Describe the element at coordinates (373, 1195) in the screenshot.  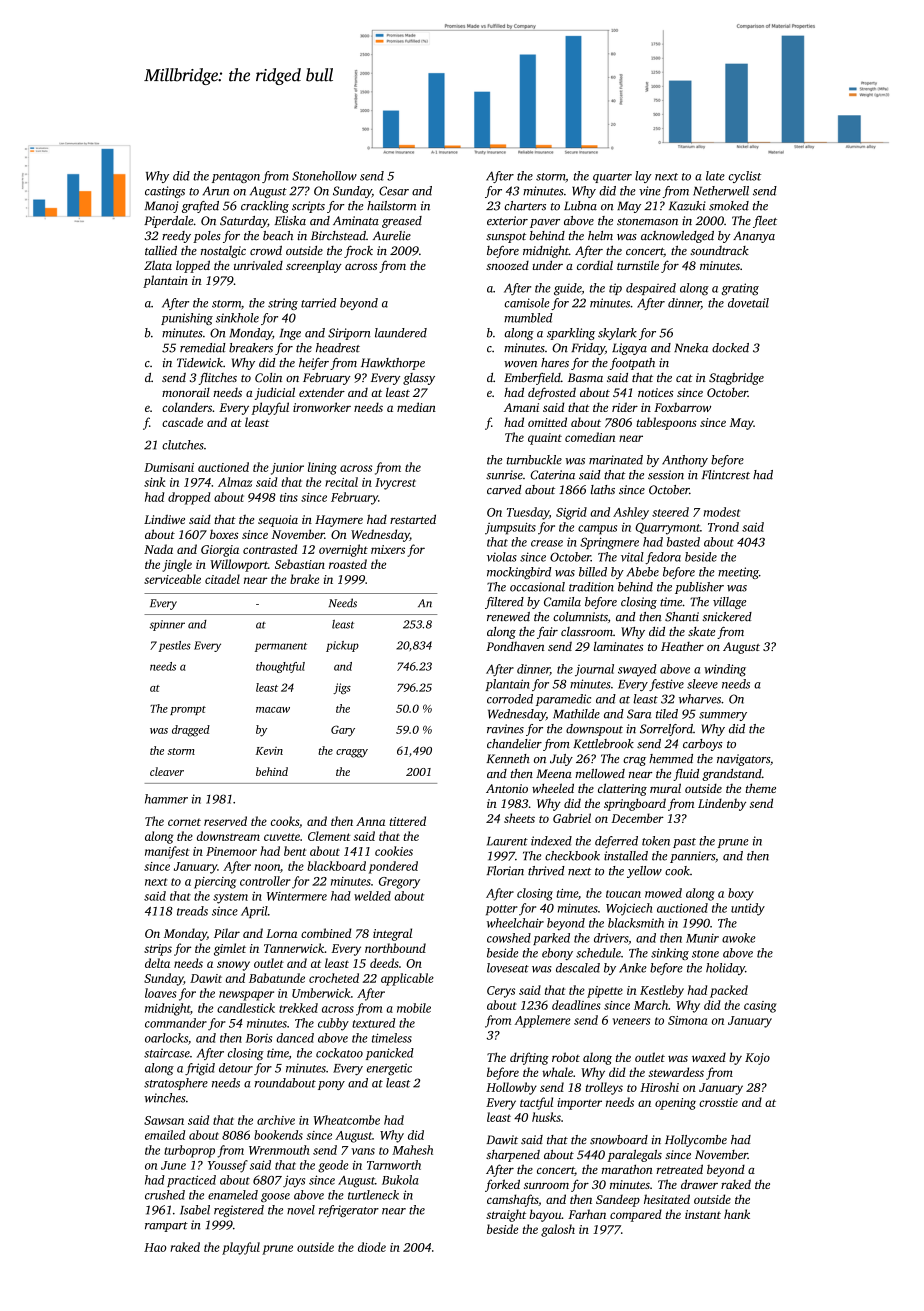
I see `turtleneck` at that location.
